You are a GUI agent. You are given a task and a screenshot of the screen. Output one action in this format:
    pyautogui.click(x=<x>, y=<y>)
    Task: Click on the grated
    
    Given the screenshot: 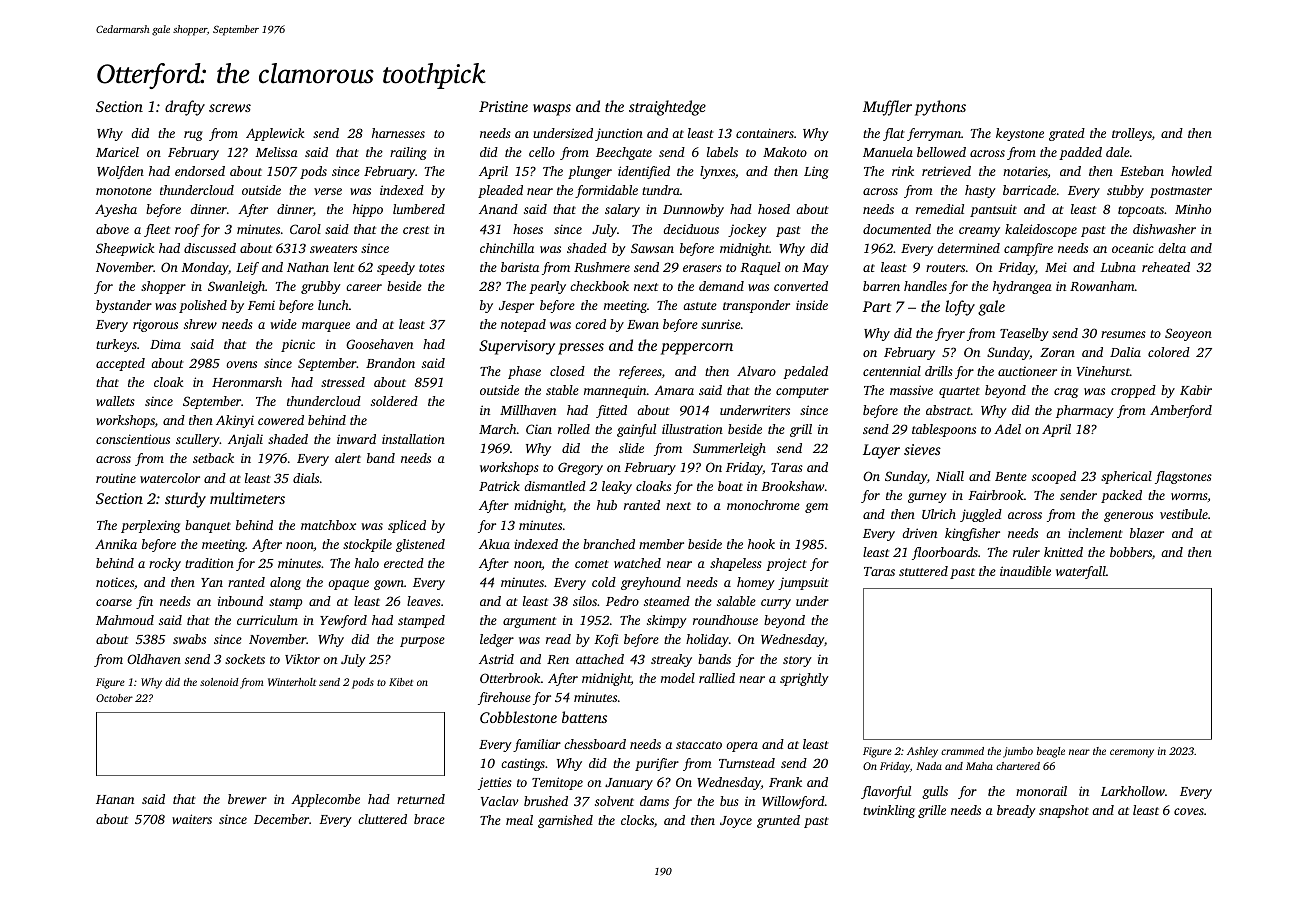 What is the action you would take?
    pyautogui.click(x=1067, y=134)
